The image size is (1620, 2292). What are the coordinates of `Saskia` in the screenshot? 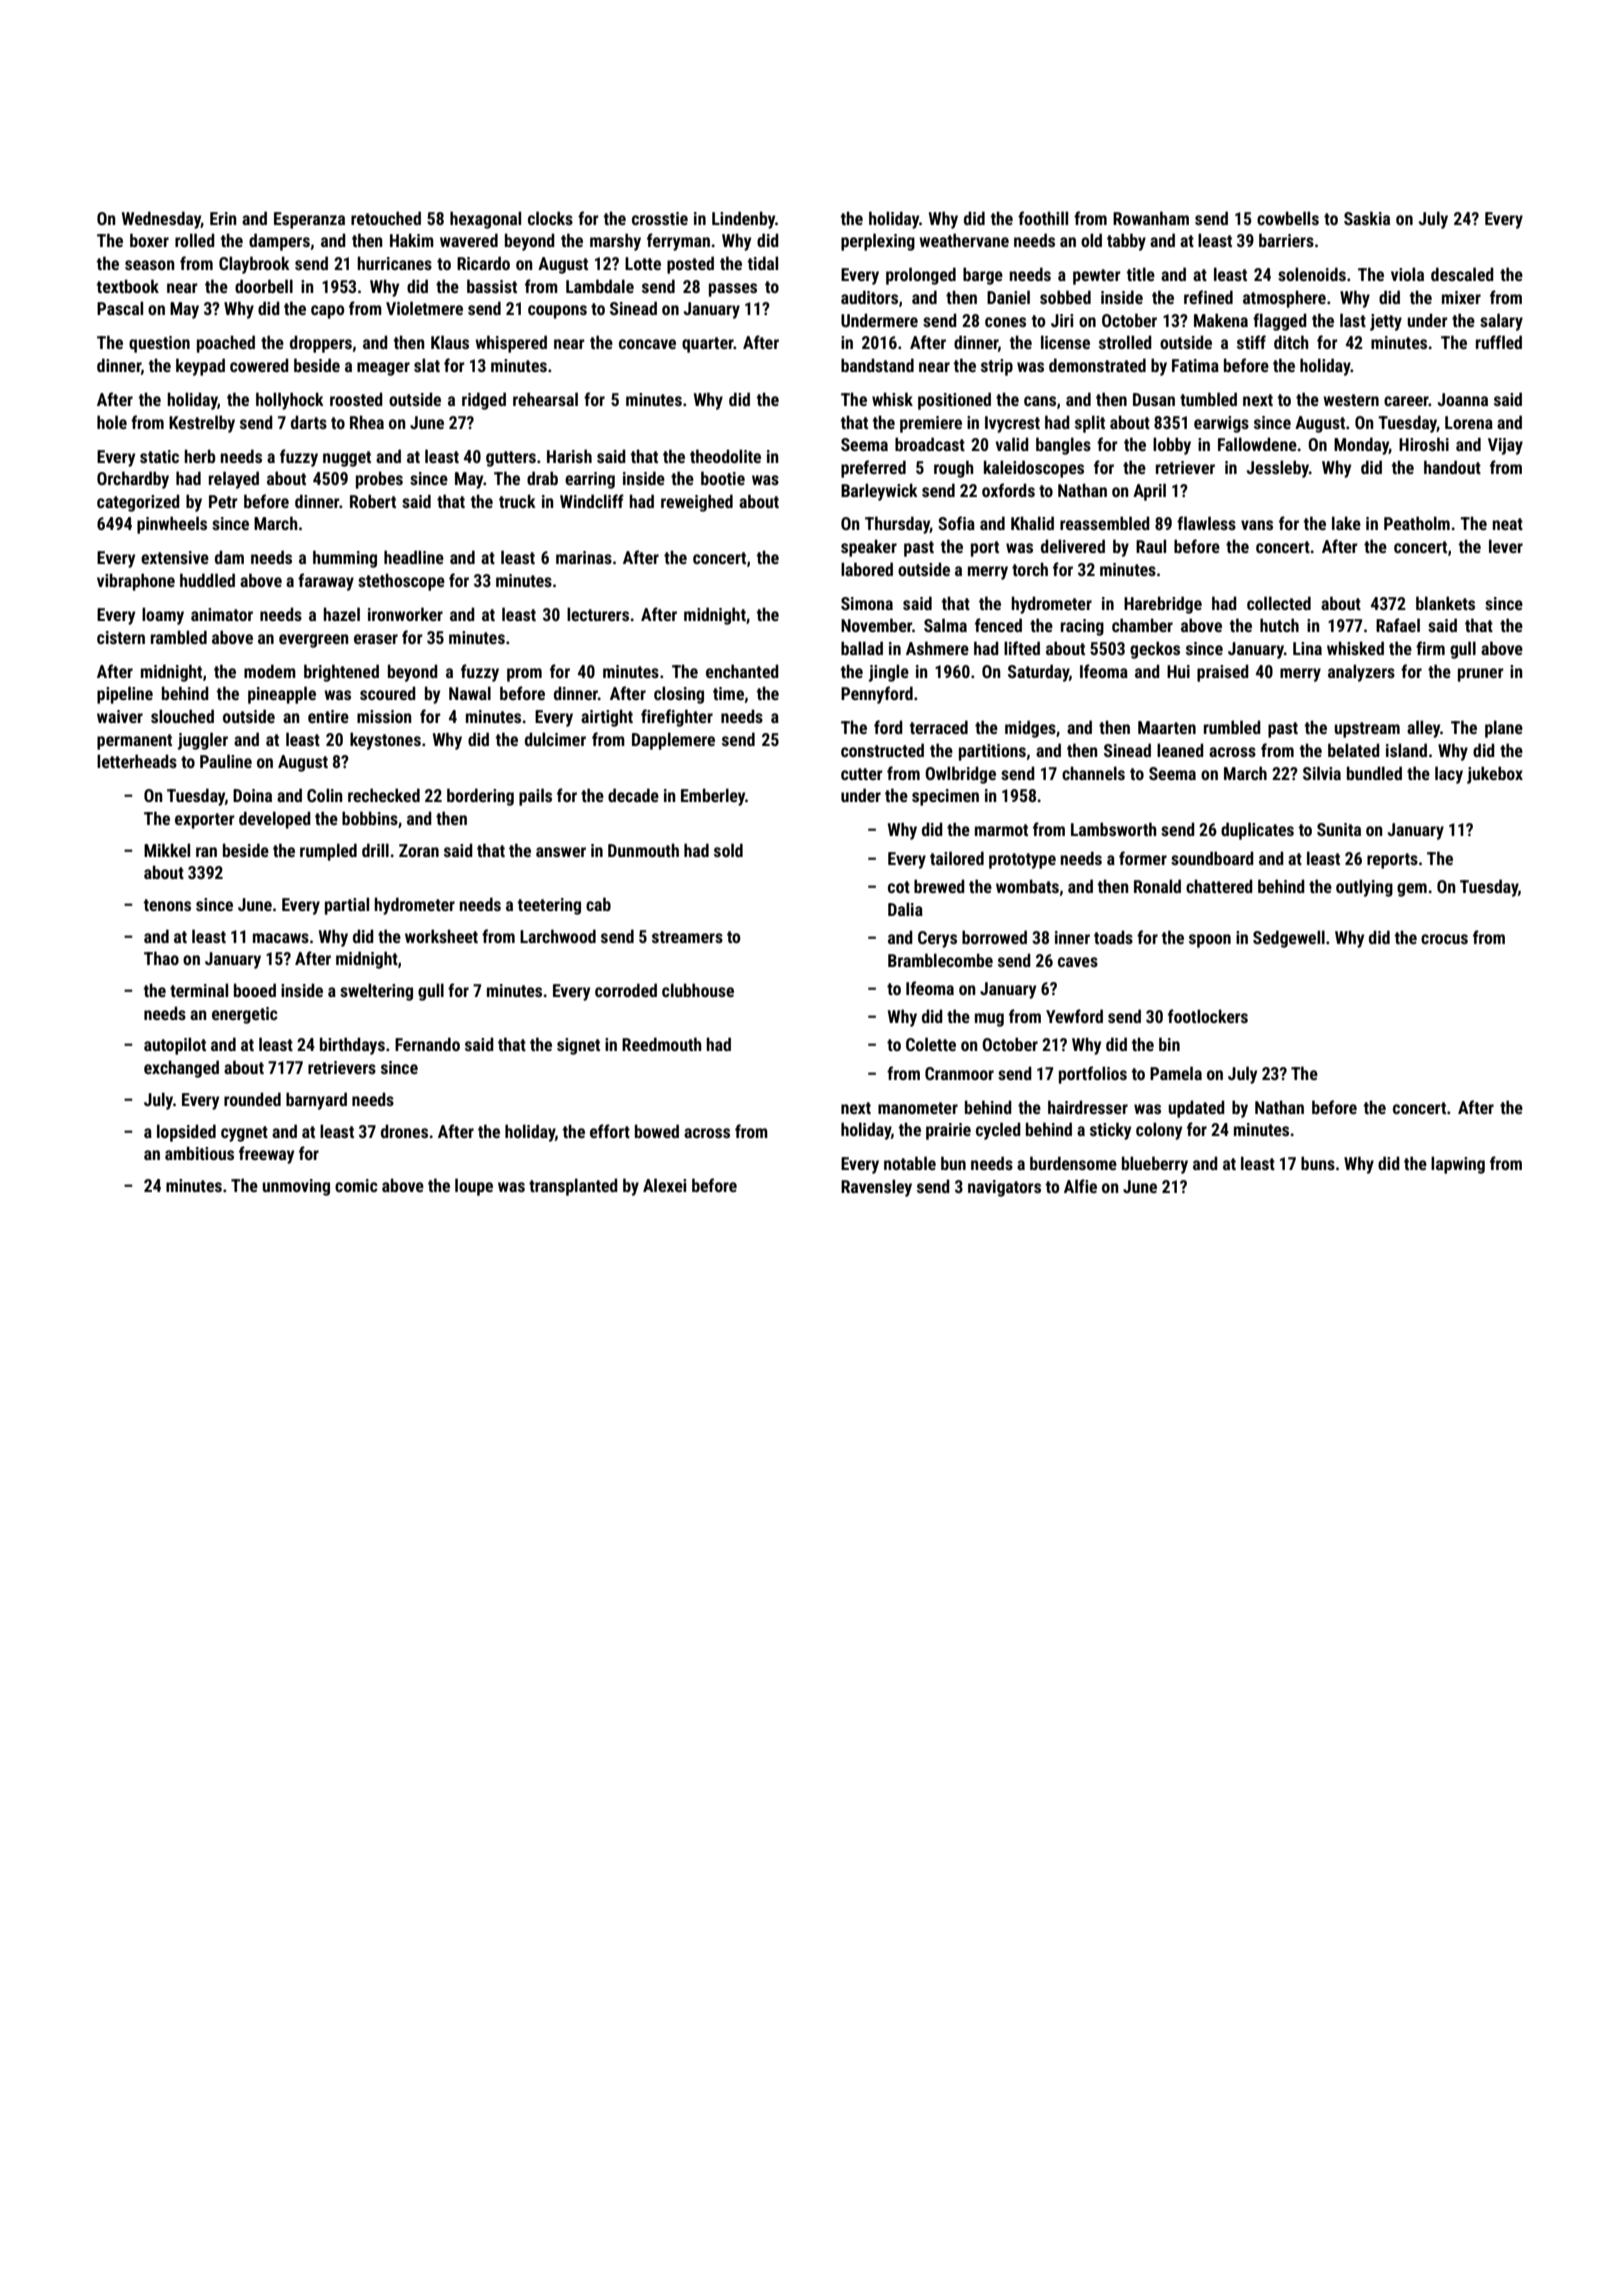 It's located at (1367, 218).
